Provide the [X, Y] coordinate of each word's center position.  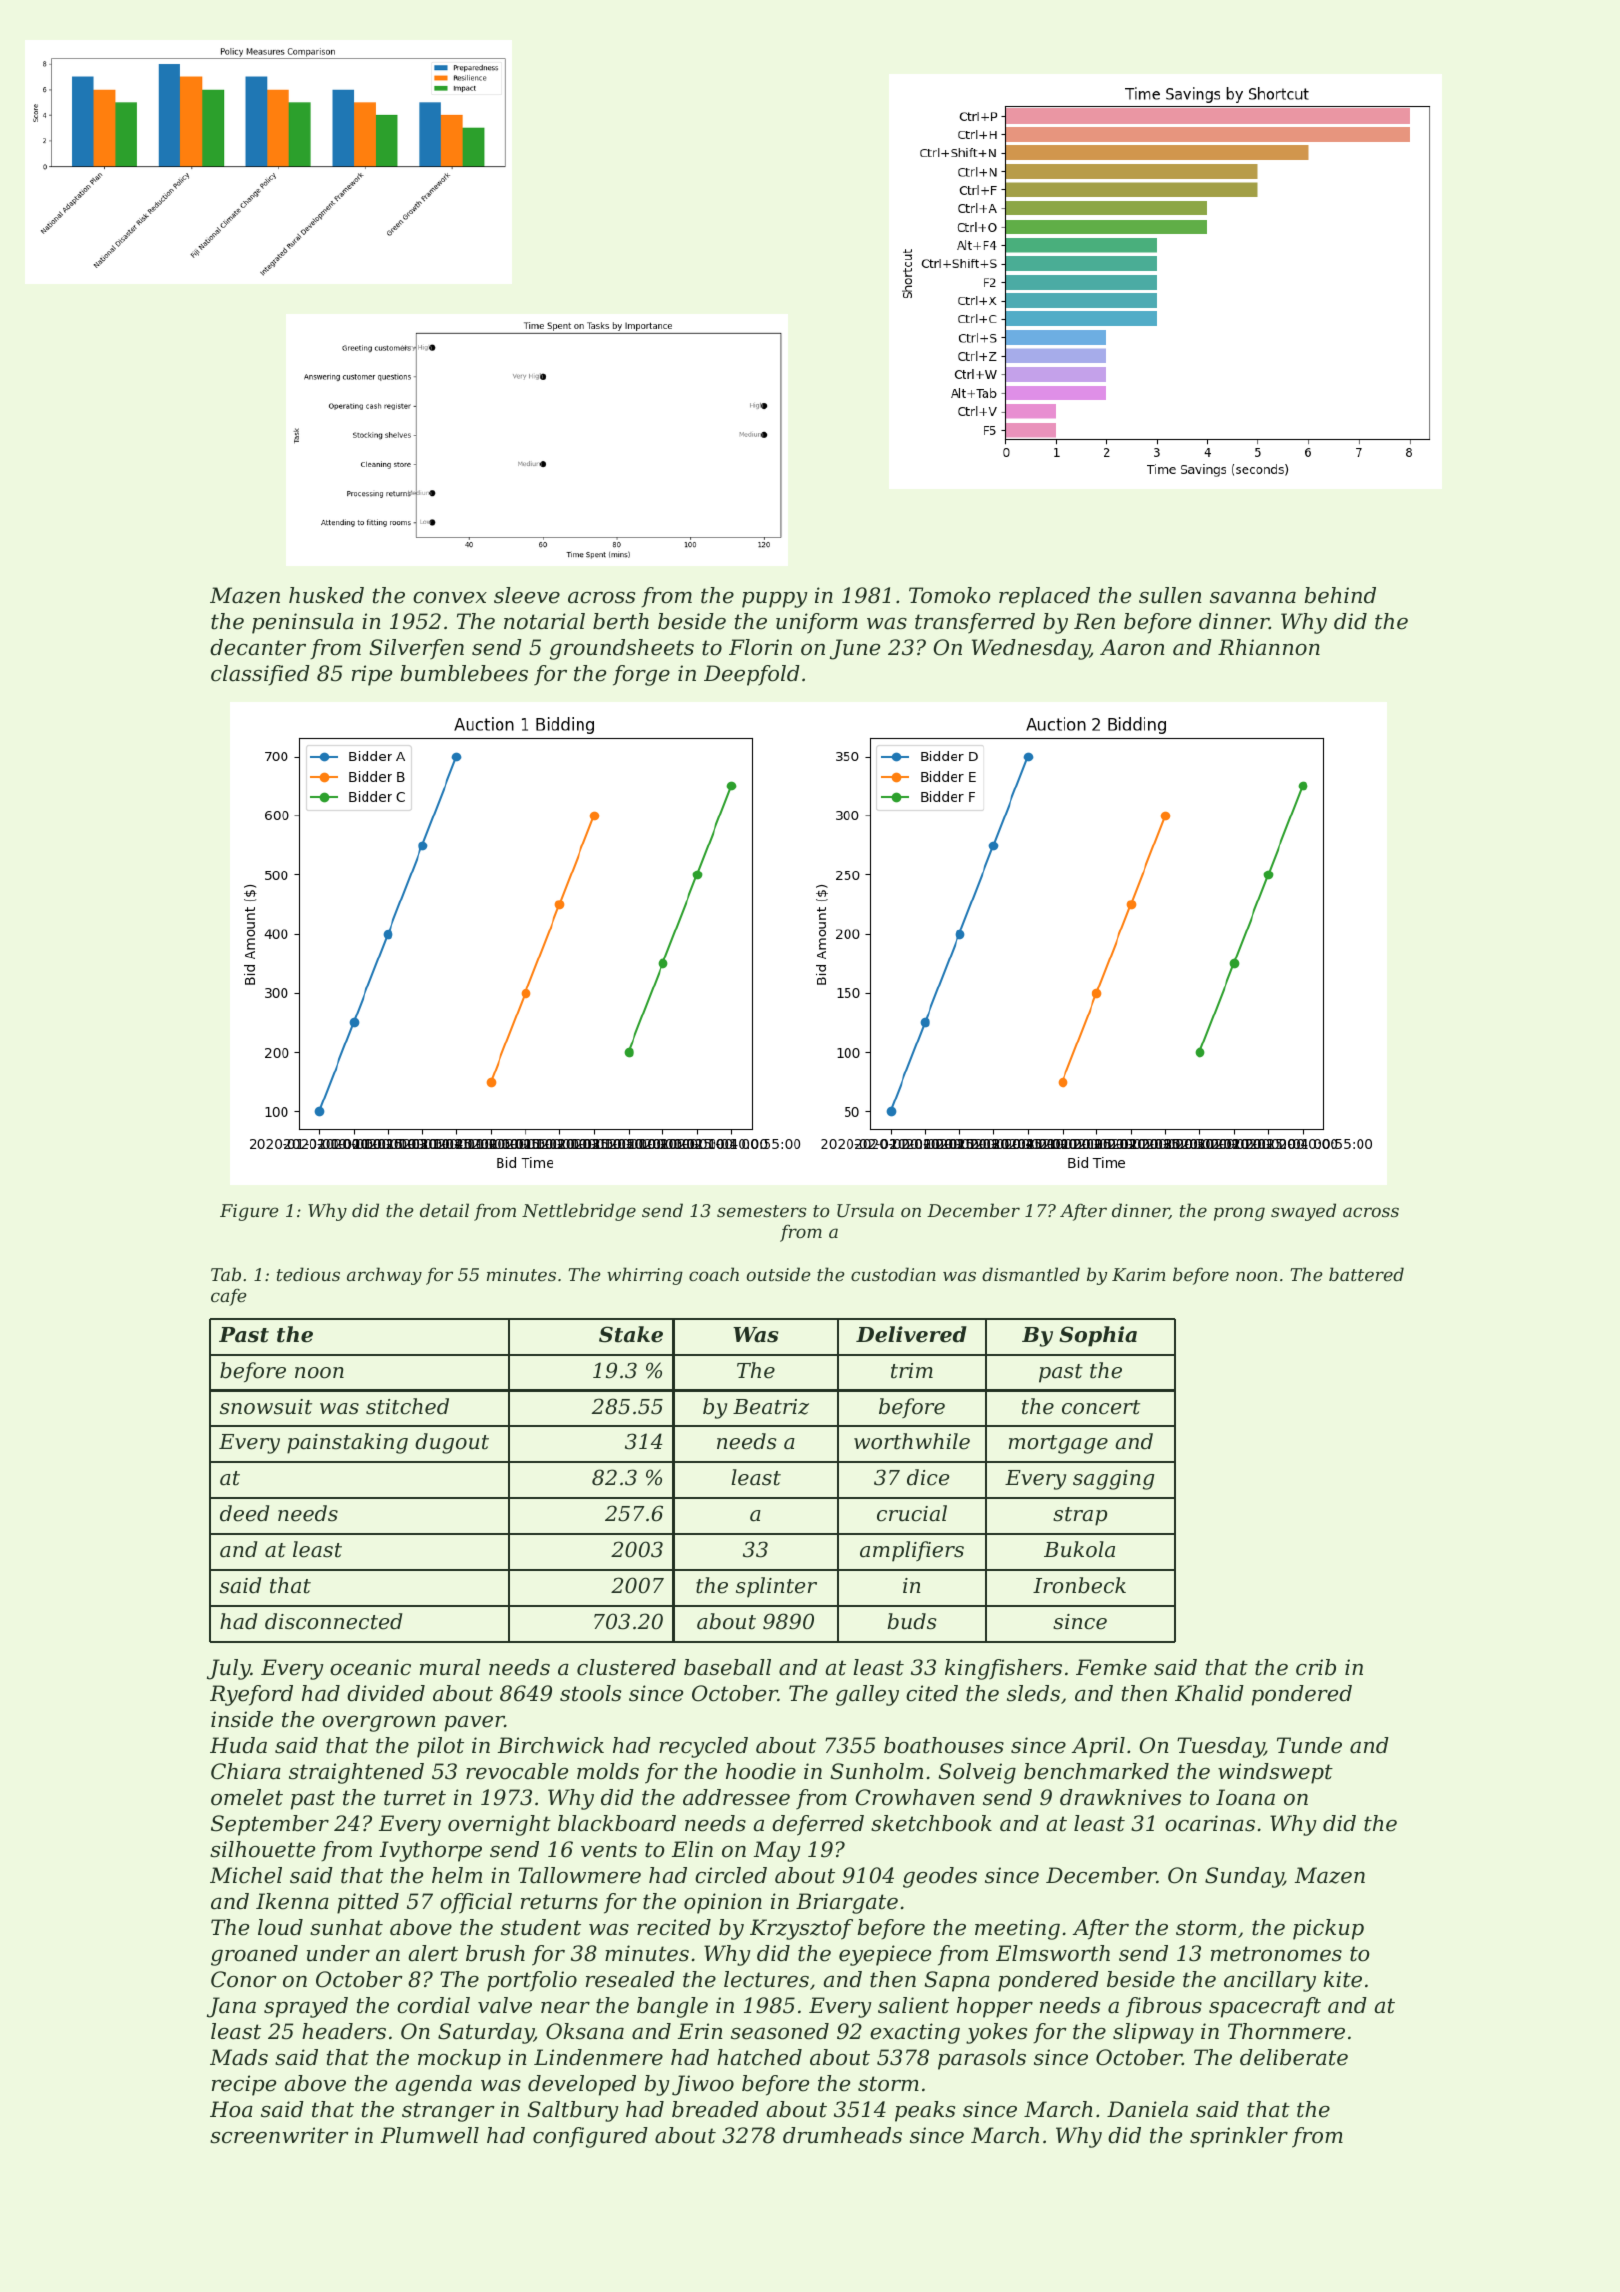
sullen [1170, 595]
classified [260, 675]
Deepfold [752, 675]
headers [344, 2031]
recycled [703, 1747]
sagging [1113, 1480]
